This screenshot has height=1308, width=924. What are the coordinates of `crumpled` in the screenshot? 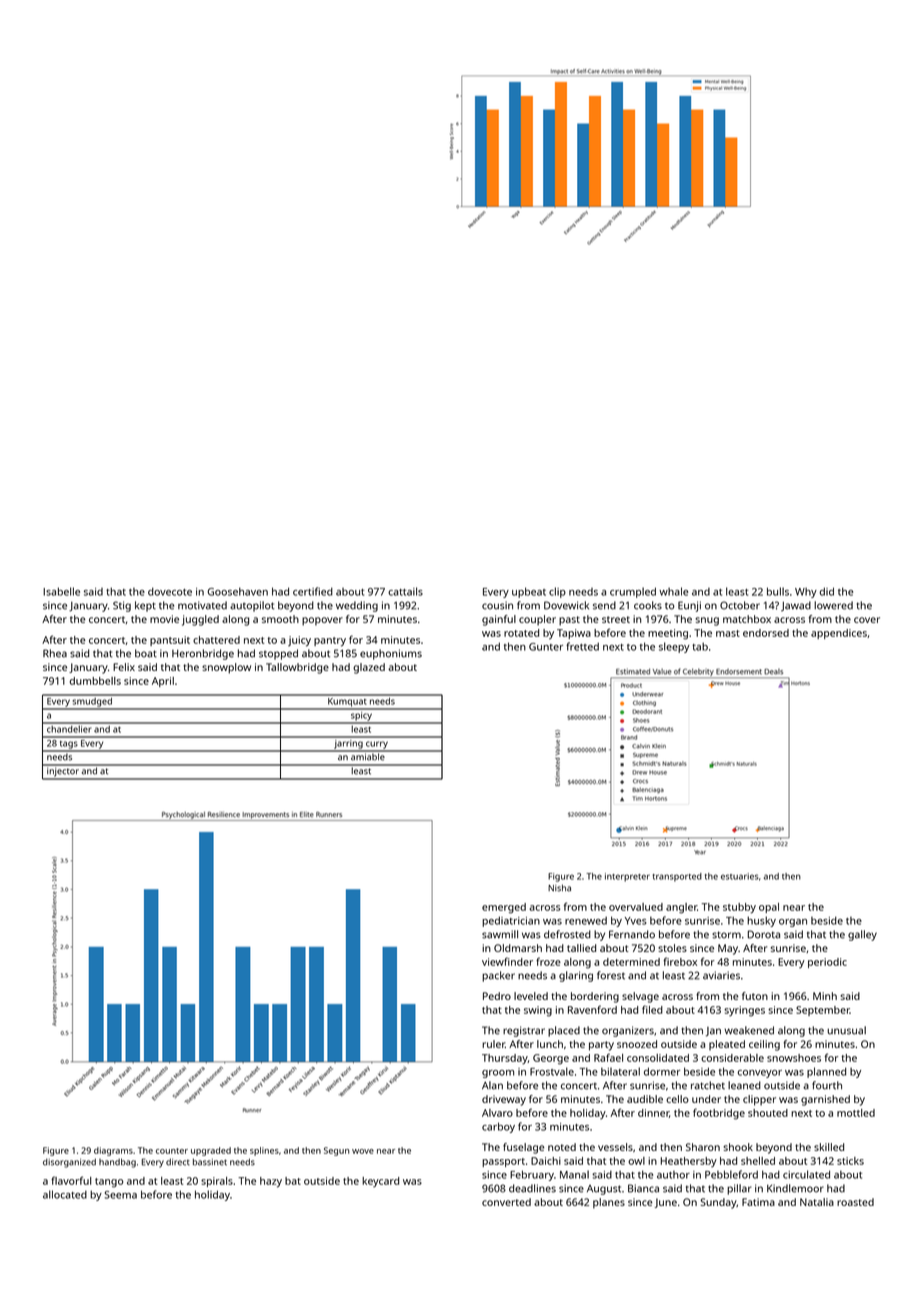 It's located at (633, 592).
